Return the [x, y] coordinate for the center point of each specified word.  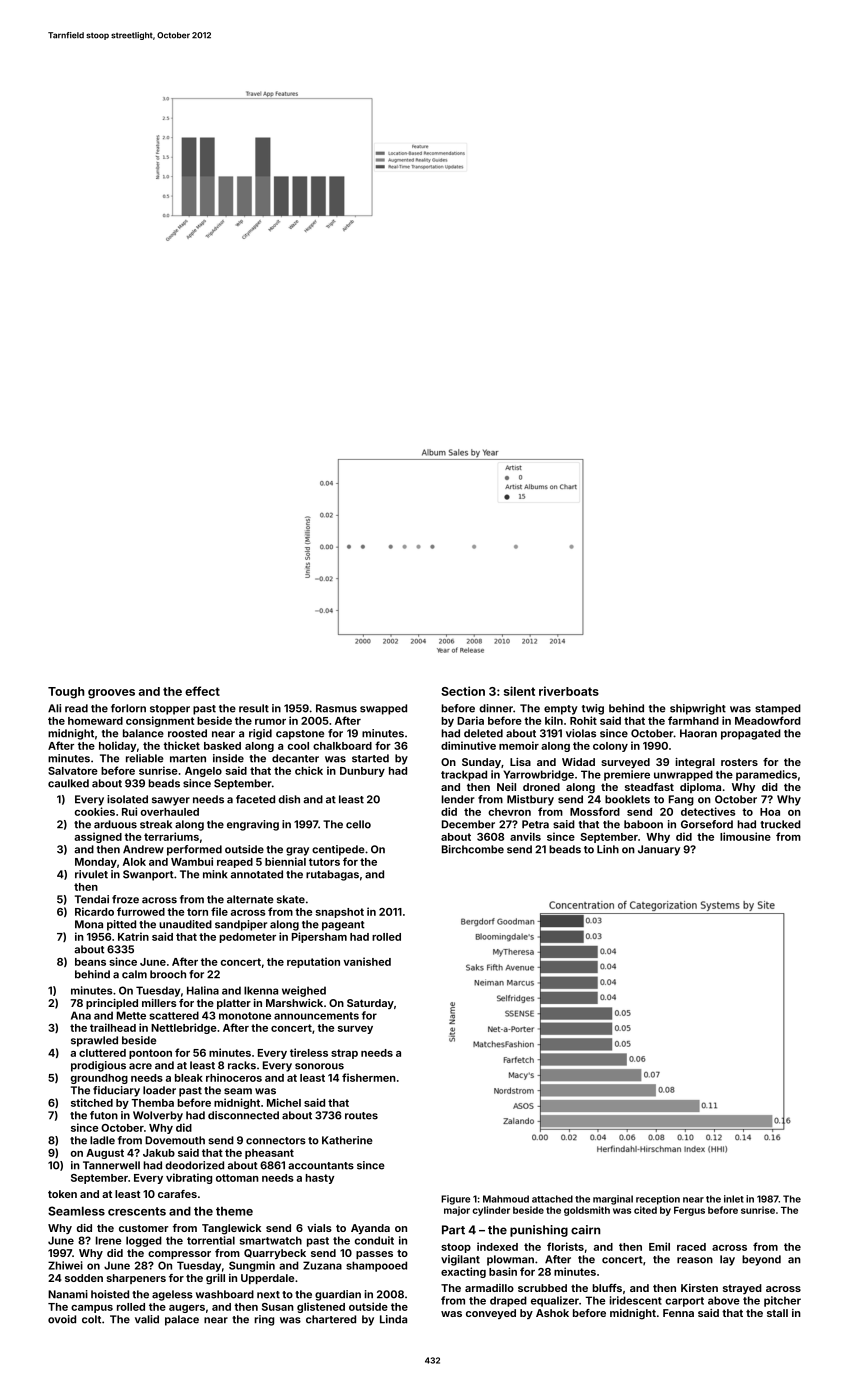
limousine [745, 836]
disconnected [243, 1115]
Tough [66, 693]
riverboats [569, 691]
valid [147, 1319]
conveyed [491, 1314]
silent [519, 691]
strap [344, 1054]
